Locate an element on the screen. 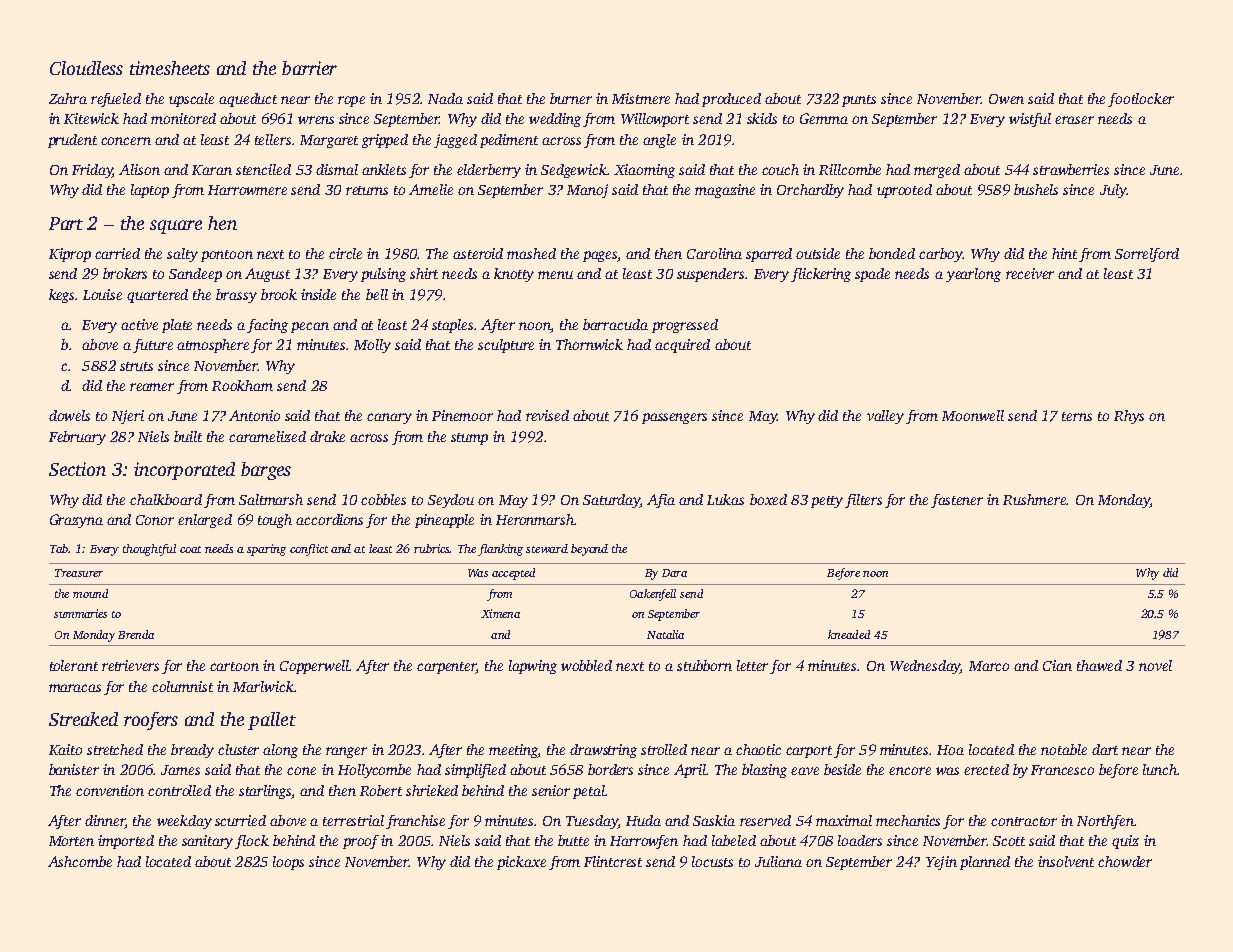 The height and width of the screenshot is (952, 1233). starlings is located at coordinates (265, 792).
